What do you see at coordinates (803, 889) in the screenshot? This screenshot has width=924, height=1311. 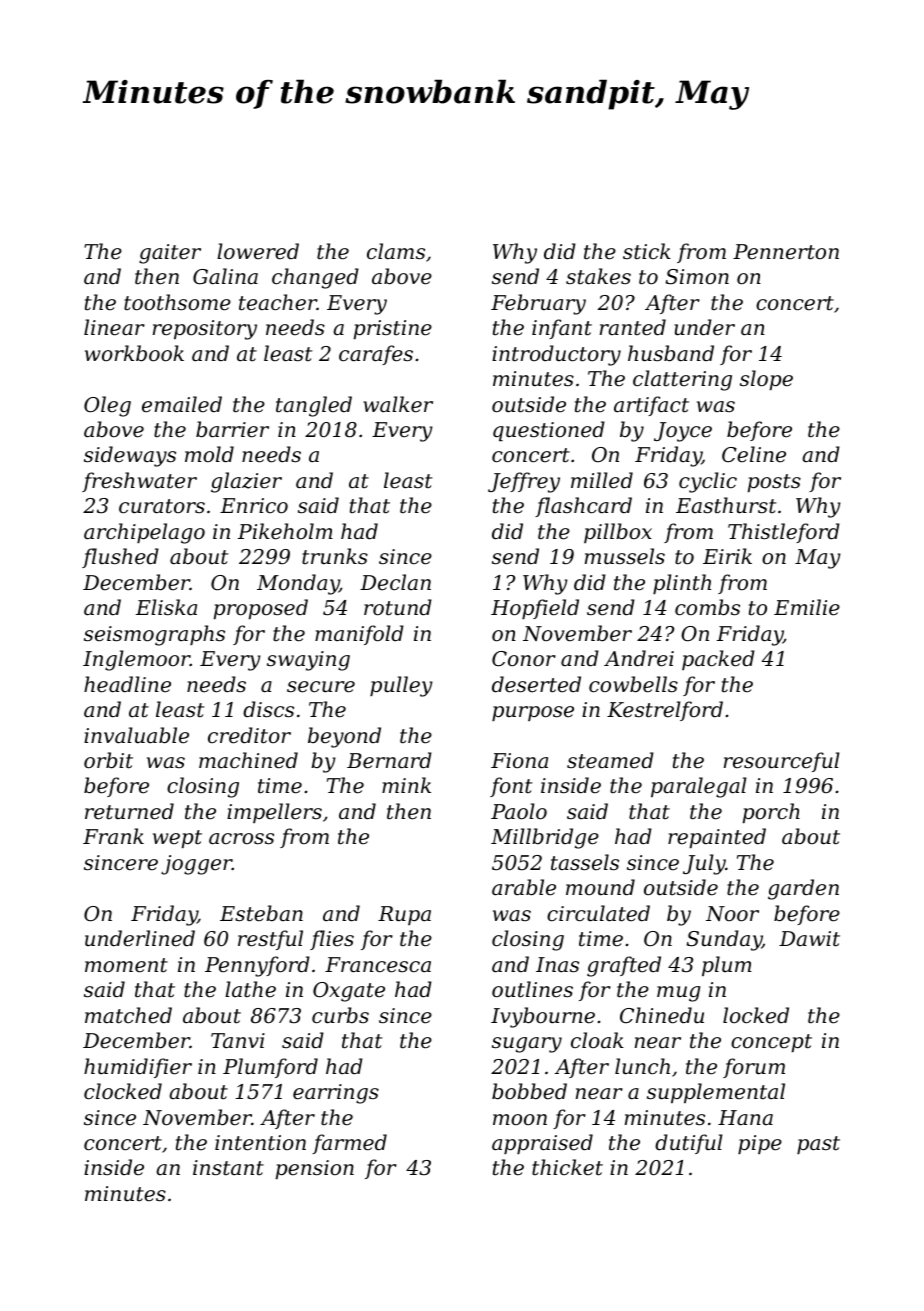 I see `garden` at bounding box center [803, 889].
